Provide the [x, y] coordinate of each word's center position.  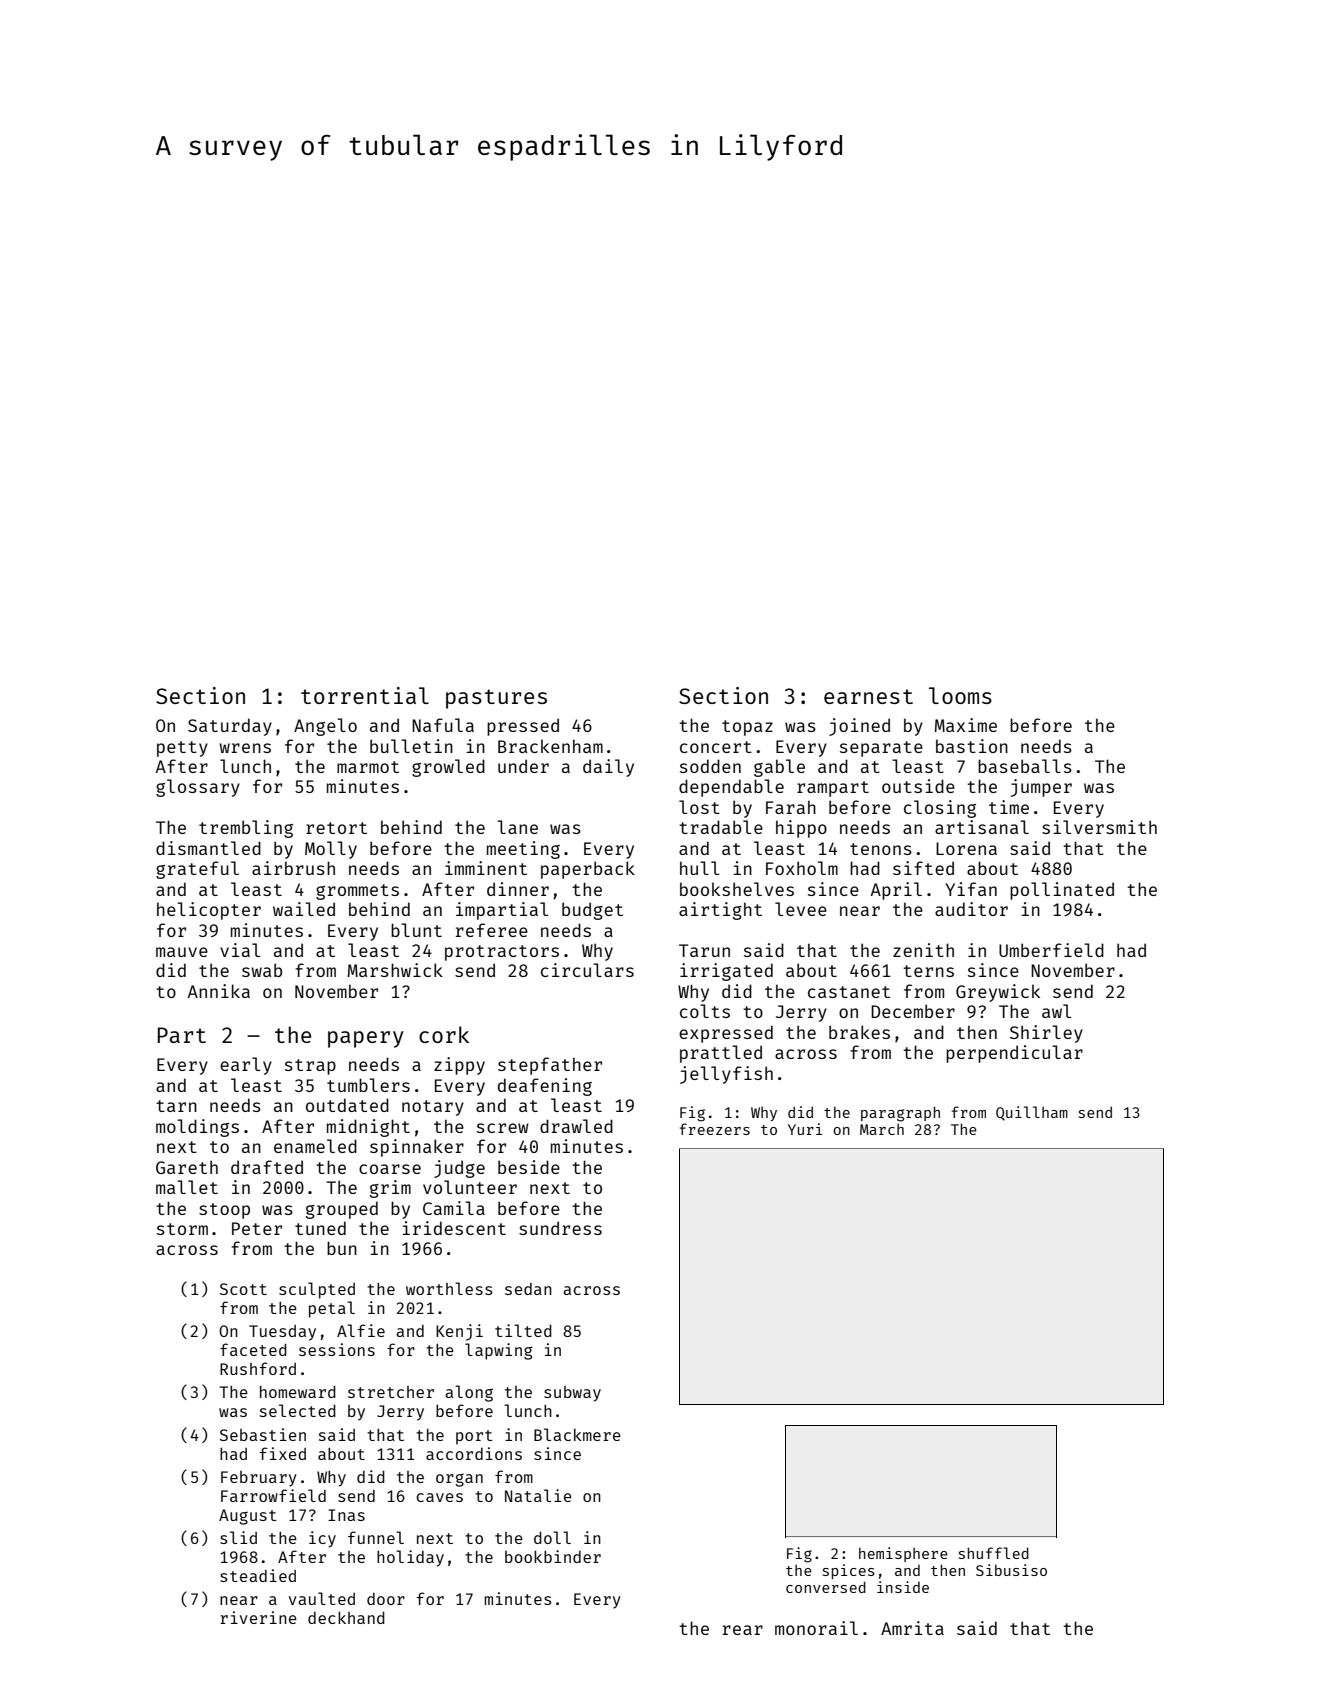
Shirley [1046, 1034]
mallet [187, 1187]
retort [336, 828]
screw [503, 1128]
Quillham [1032, 1113]
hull [699, 868]
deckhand [346, 1617]
